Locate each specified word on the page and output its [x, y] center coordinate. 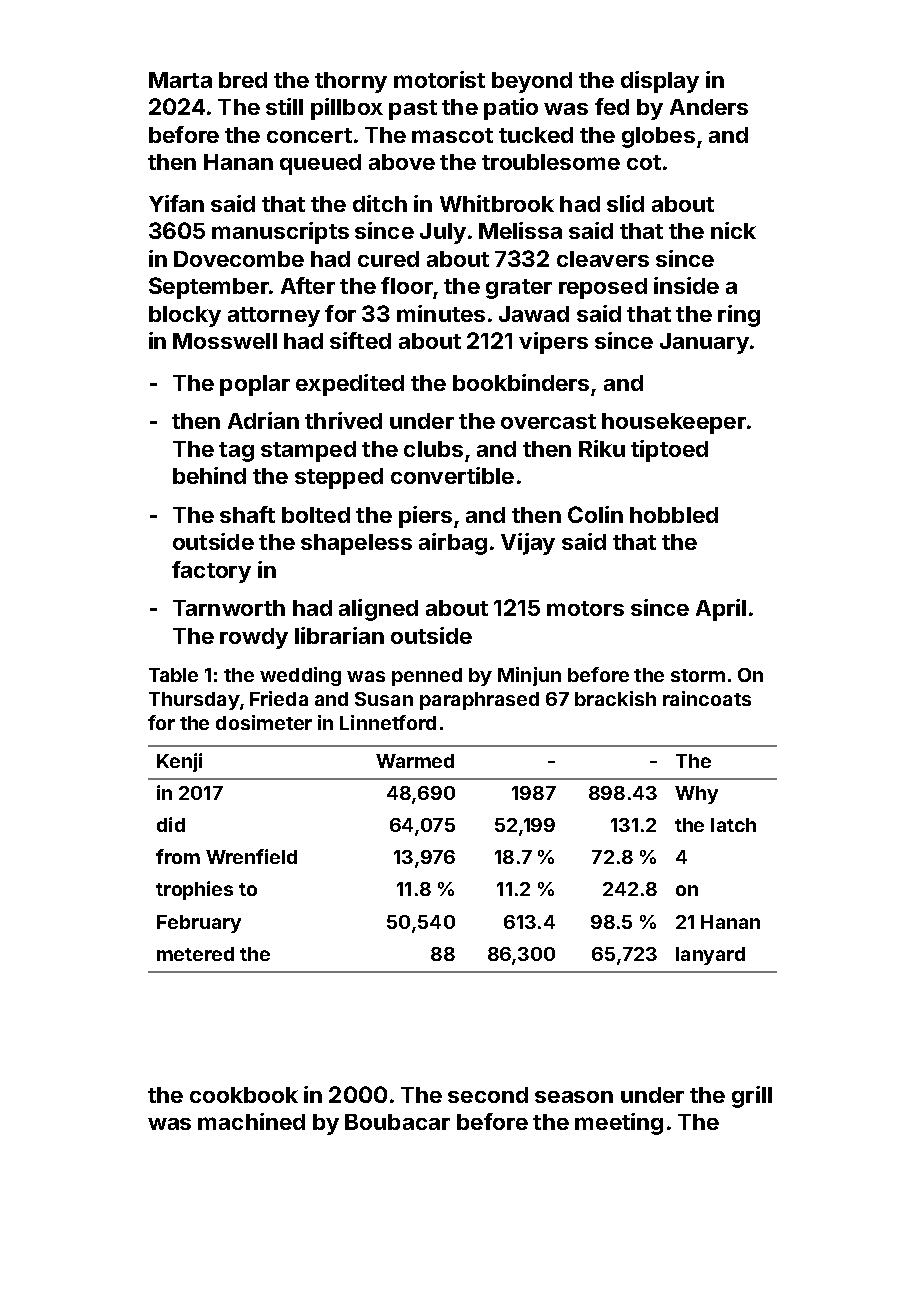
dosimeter [264, 722]
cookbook [244, 1095]
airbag [453, 544]
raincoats [707, 698]
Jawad [534, 314]
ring [739, 316]
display [660, 82]
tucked [536, 135]
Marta [180, 80]
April [721, 610]
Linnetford [388, 722]
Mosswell [225, 341]
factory [211, 572]
